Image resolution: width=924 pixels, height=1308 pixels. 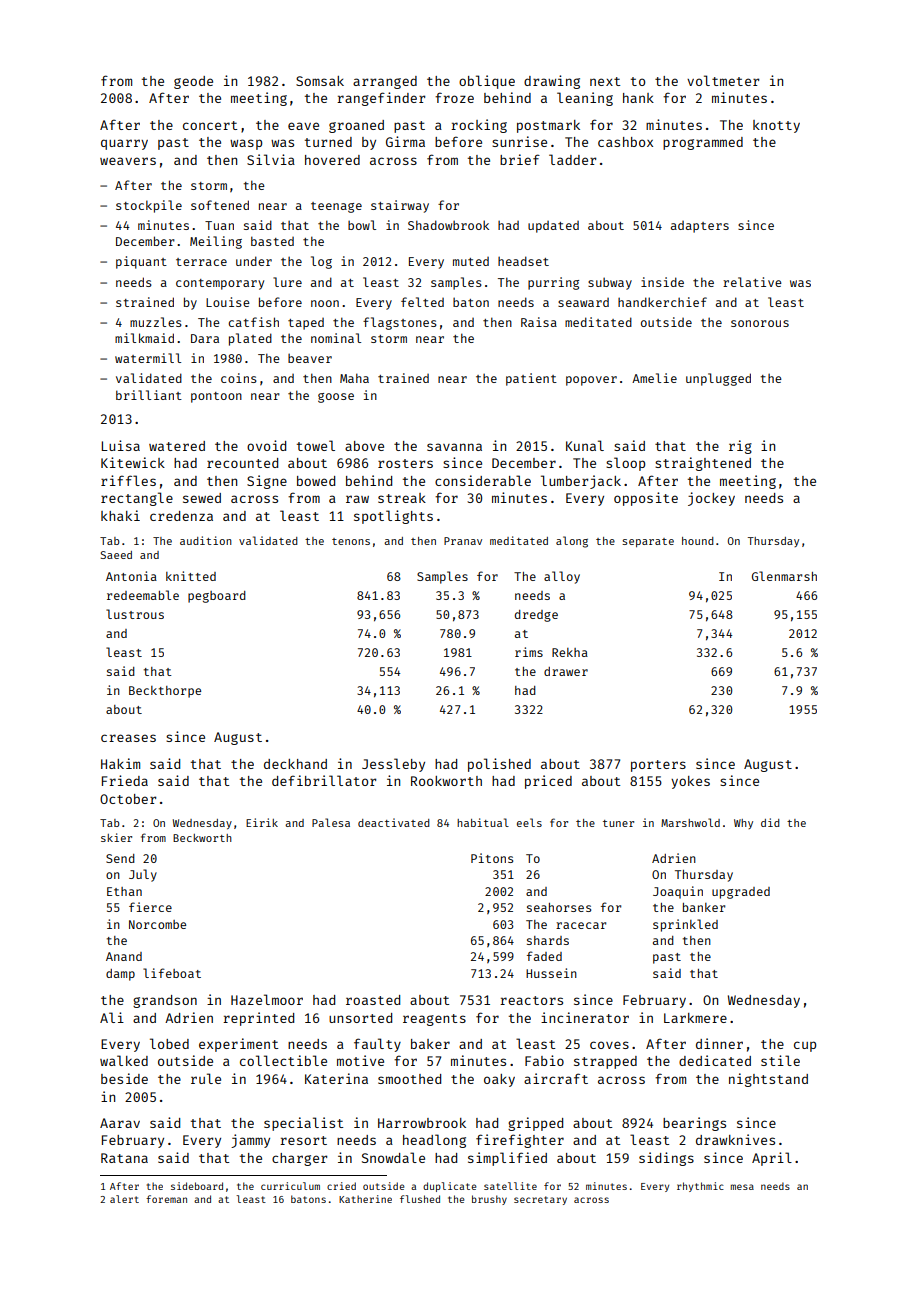 What do you see at coordinates (262, 822) in the screenshot?
I see `Eirik` at bounding box center [262, 822].
